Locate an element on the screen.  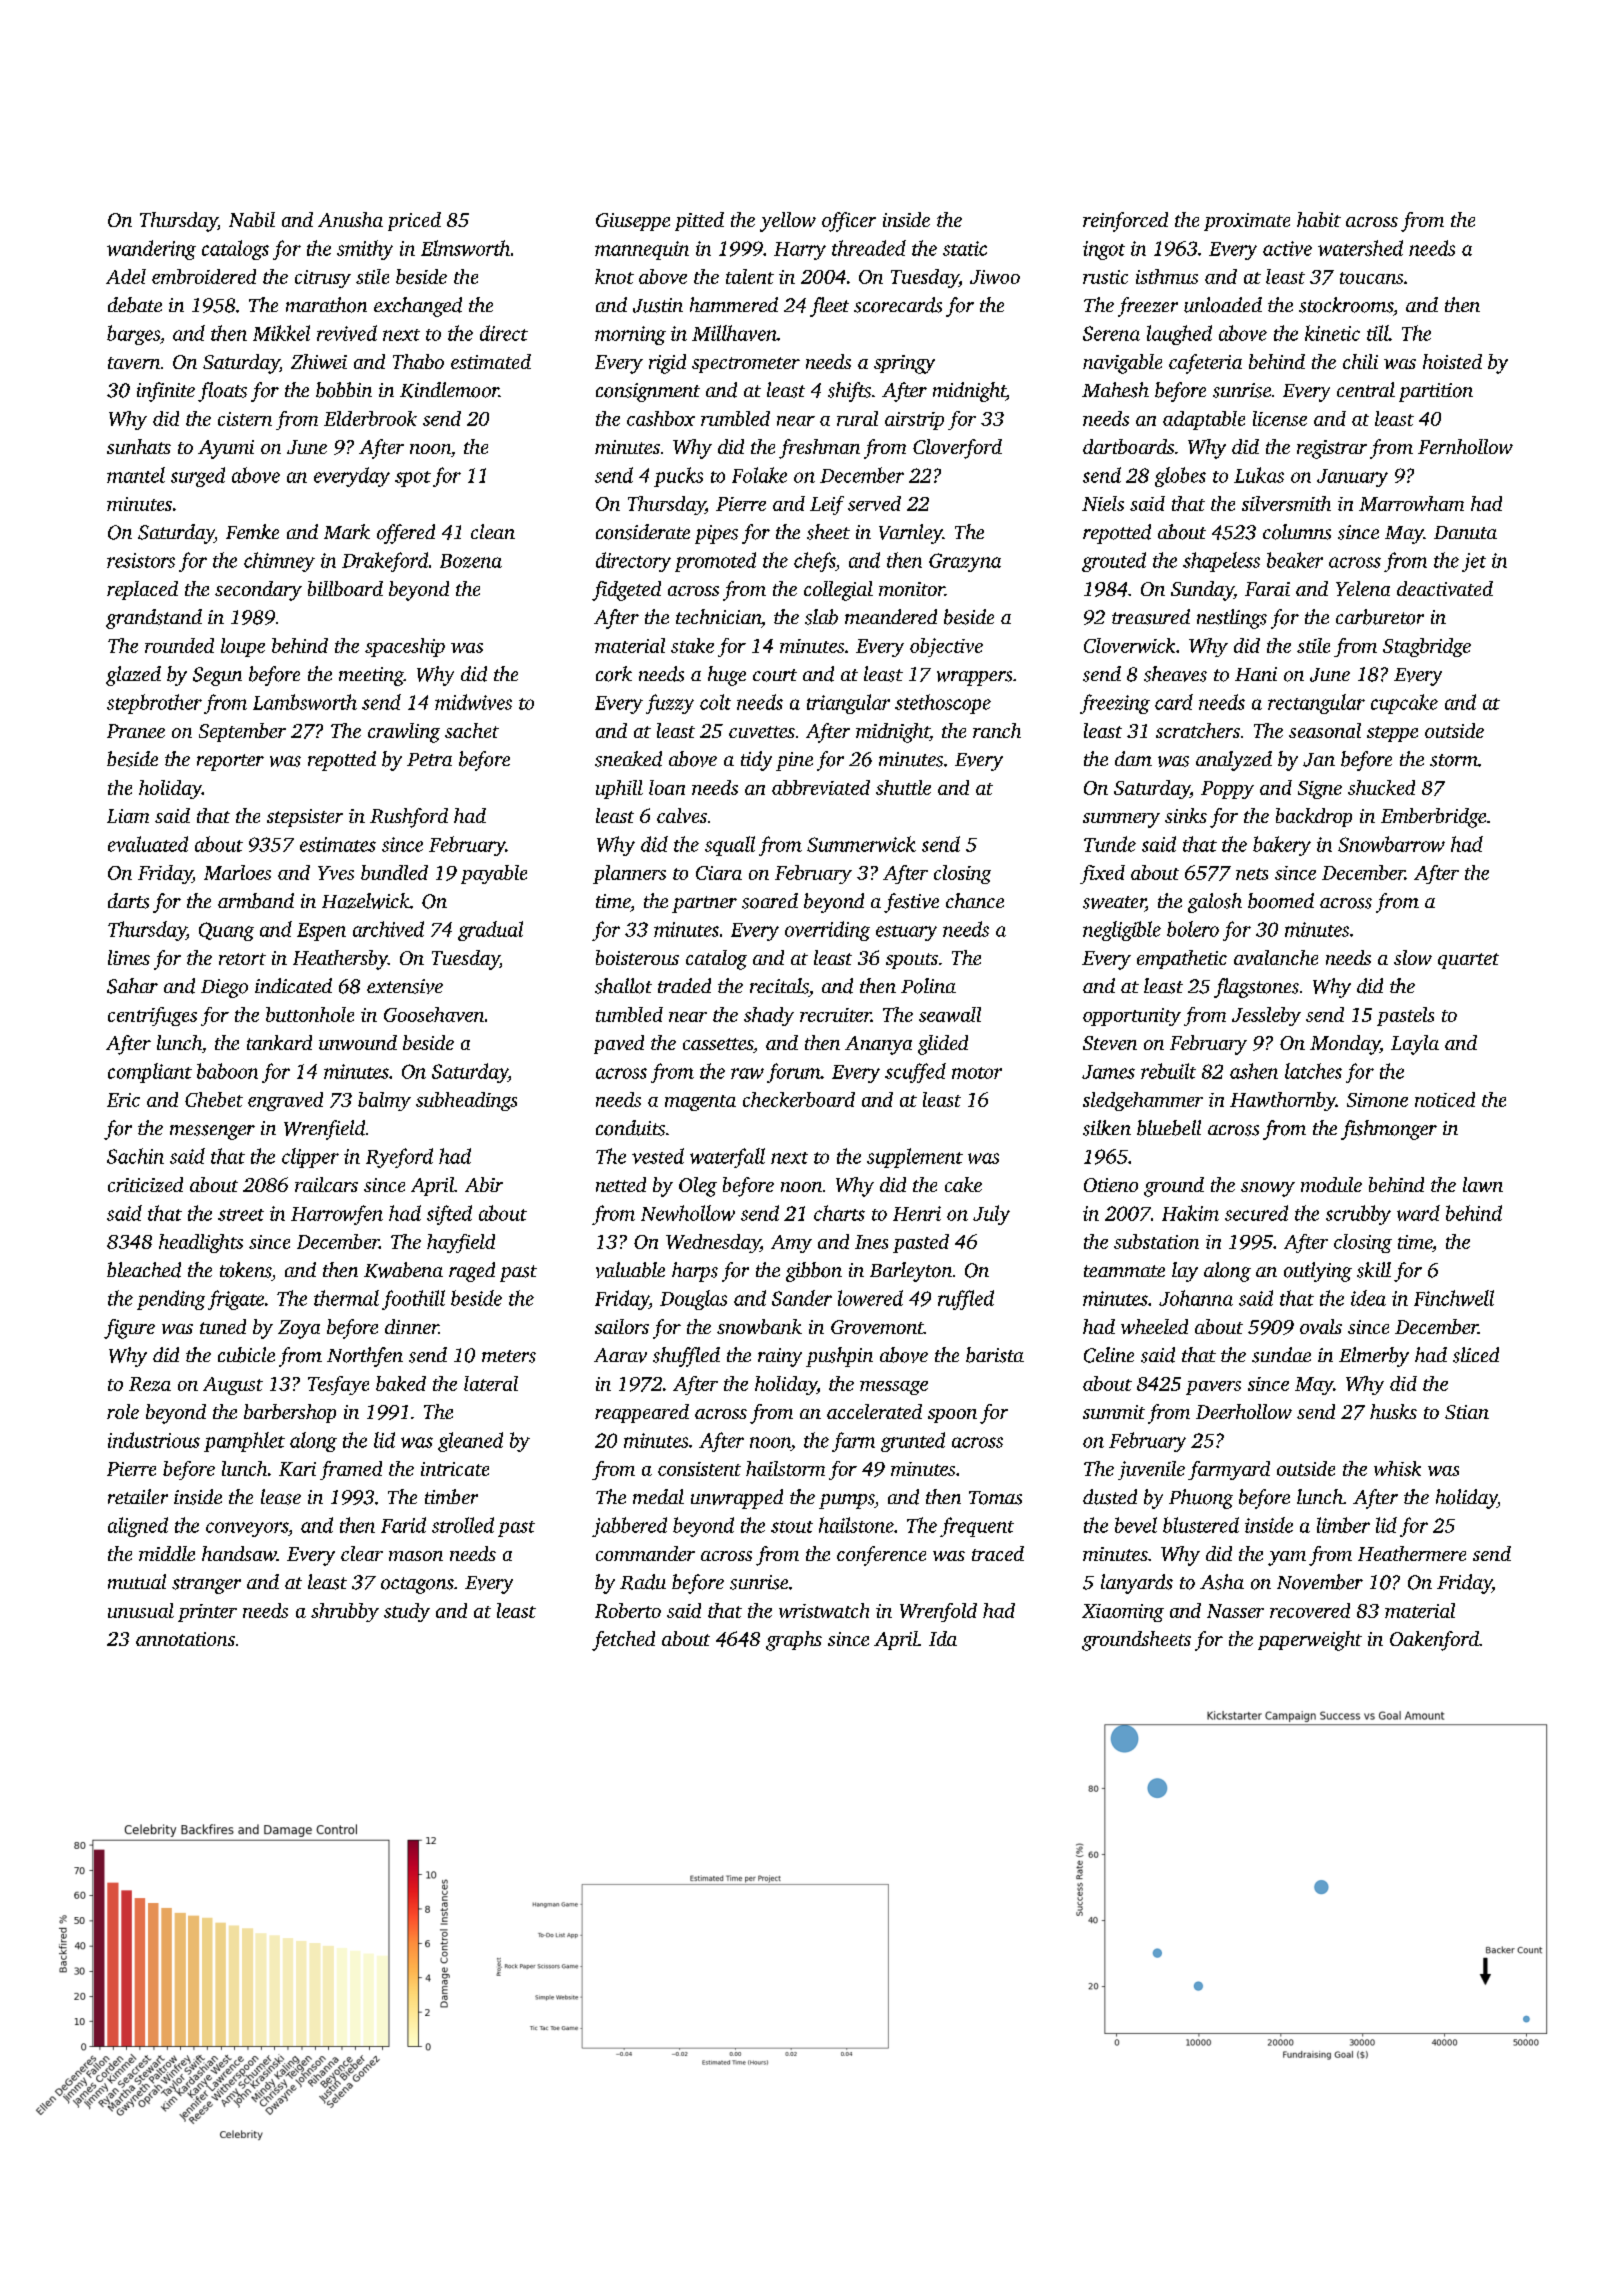
exchanged is located at coordinates (418, 307).
